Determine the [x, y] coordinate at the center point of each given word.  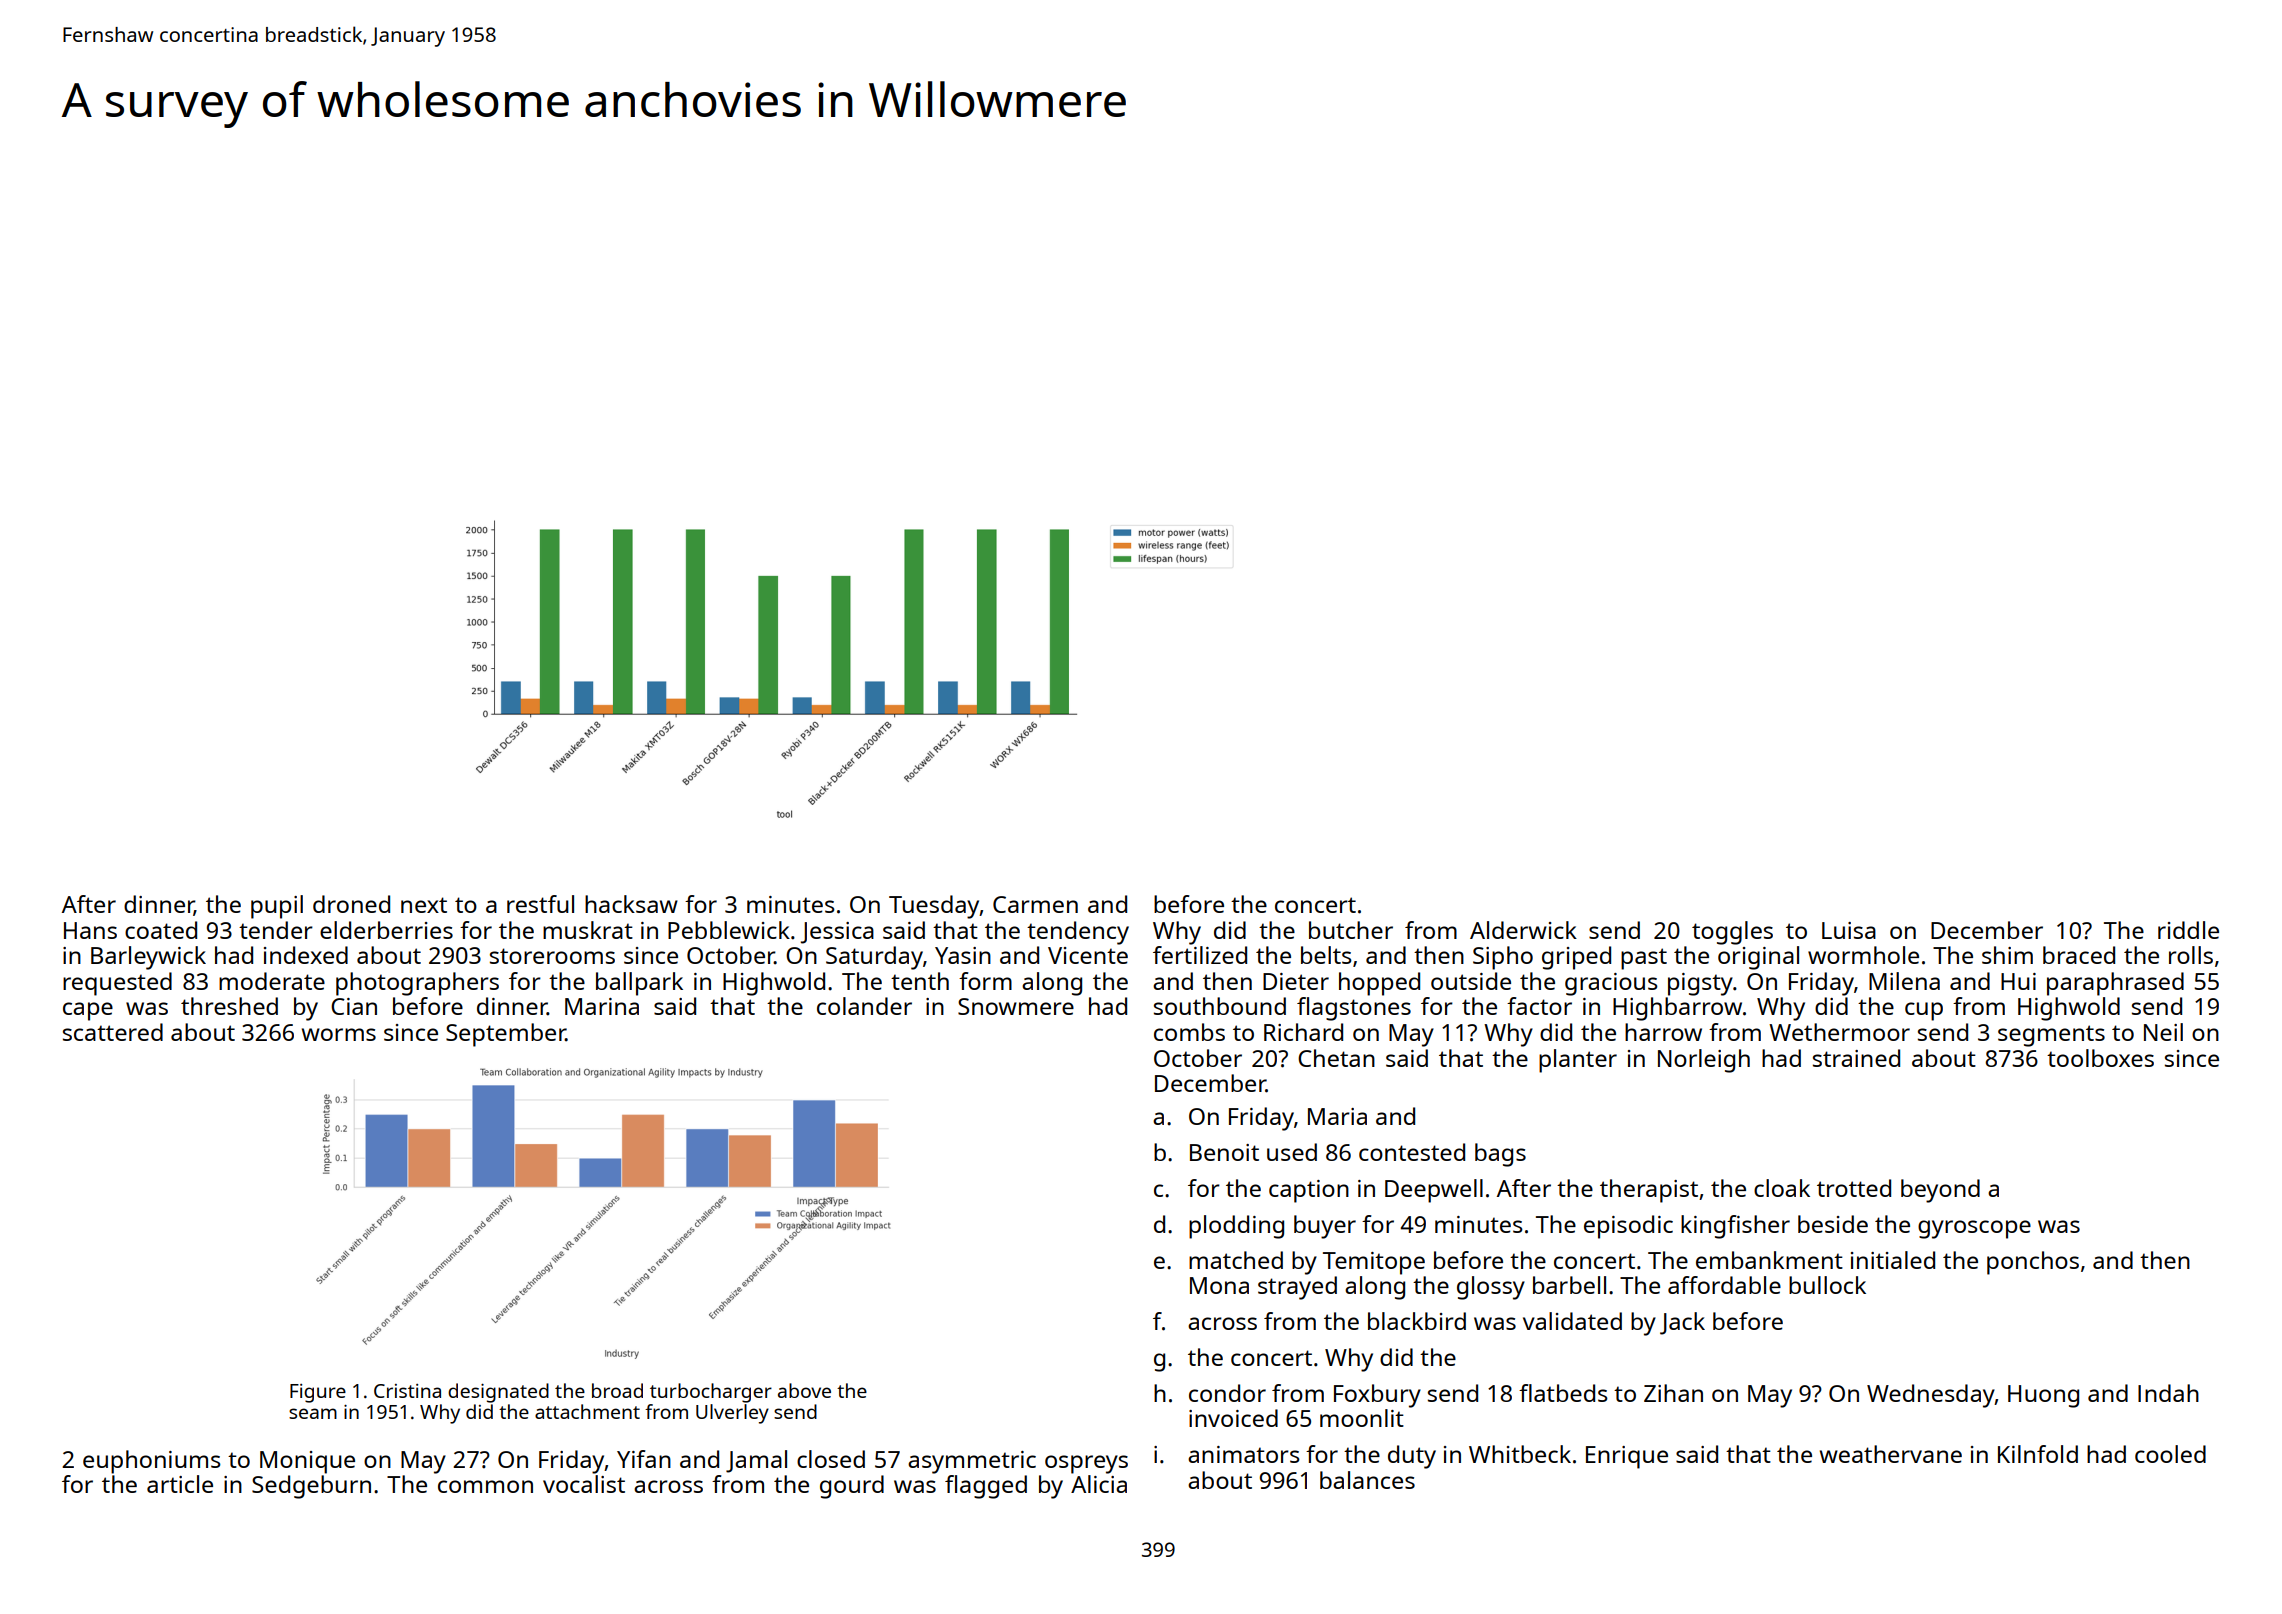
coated [161, 930]
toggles [1732, 933]
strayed [1297, 1288]
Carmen [1035, 904]
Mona [1219, 1285]
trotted [1854, 1188]
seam [313, 1413]
